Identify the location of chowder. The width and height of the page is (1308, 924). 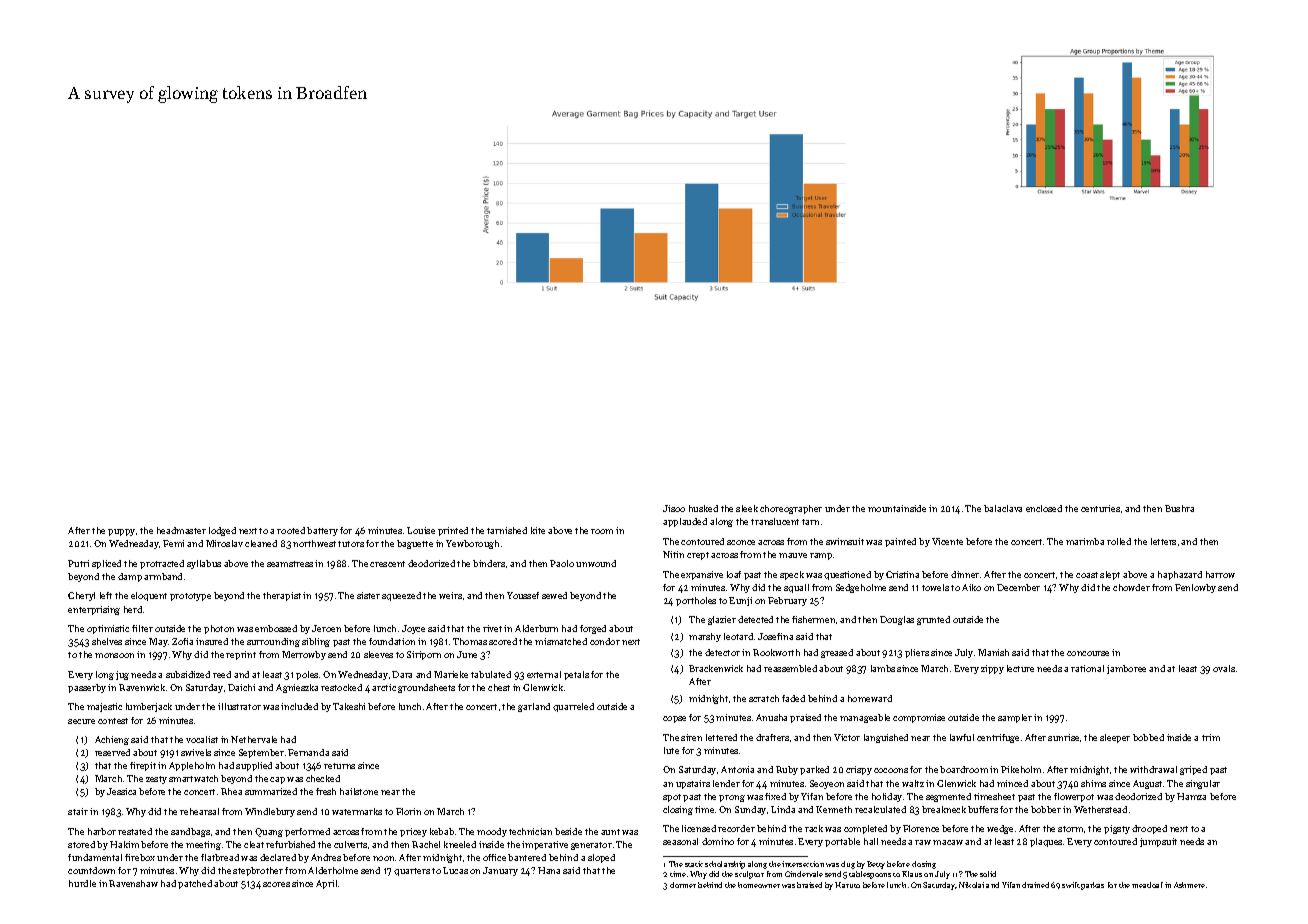
(1131, 587).
